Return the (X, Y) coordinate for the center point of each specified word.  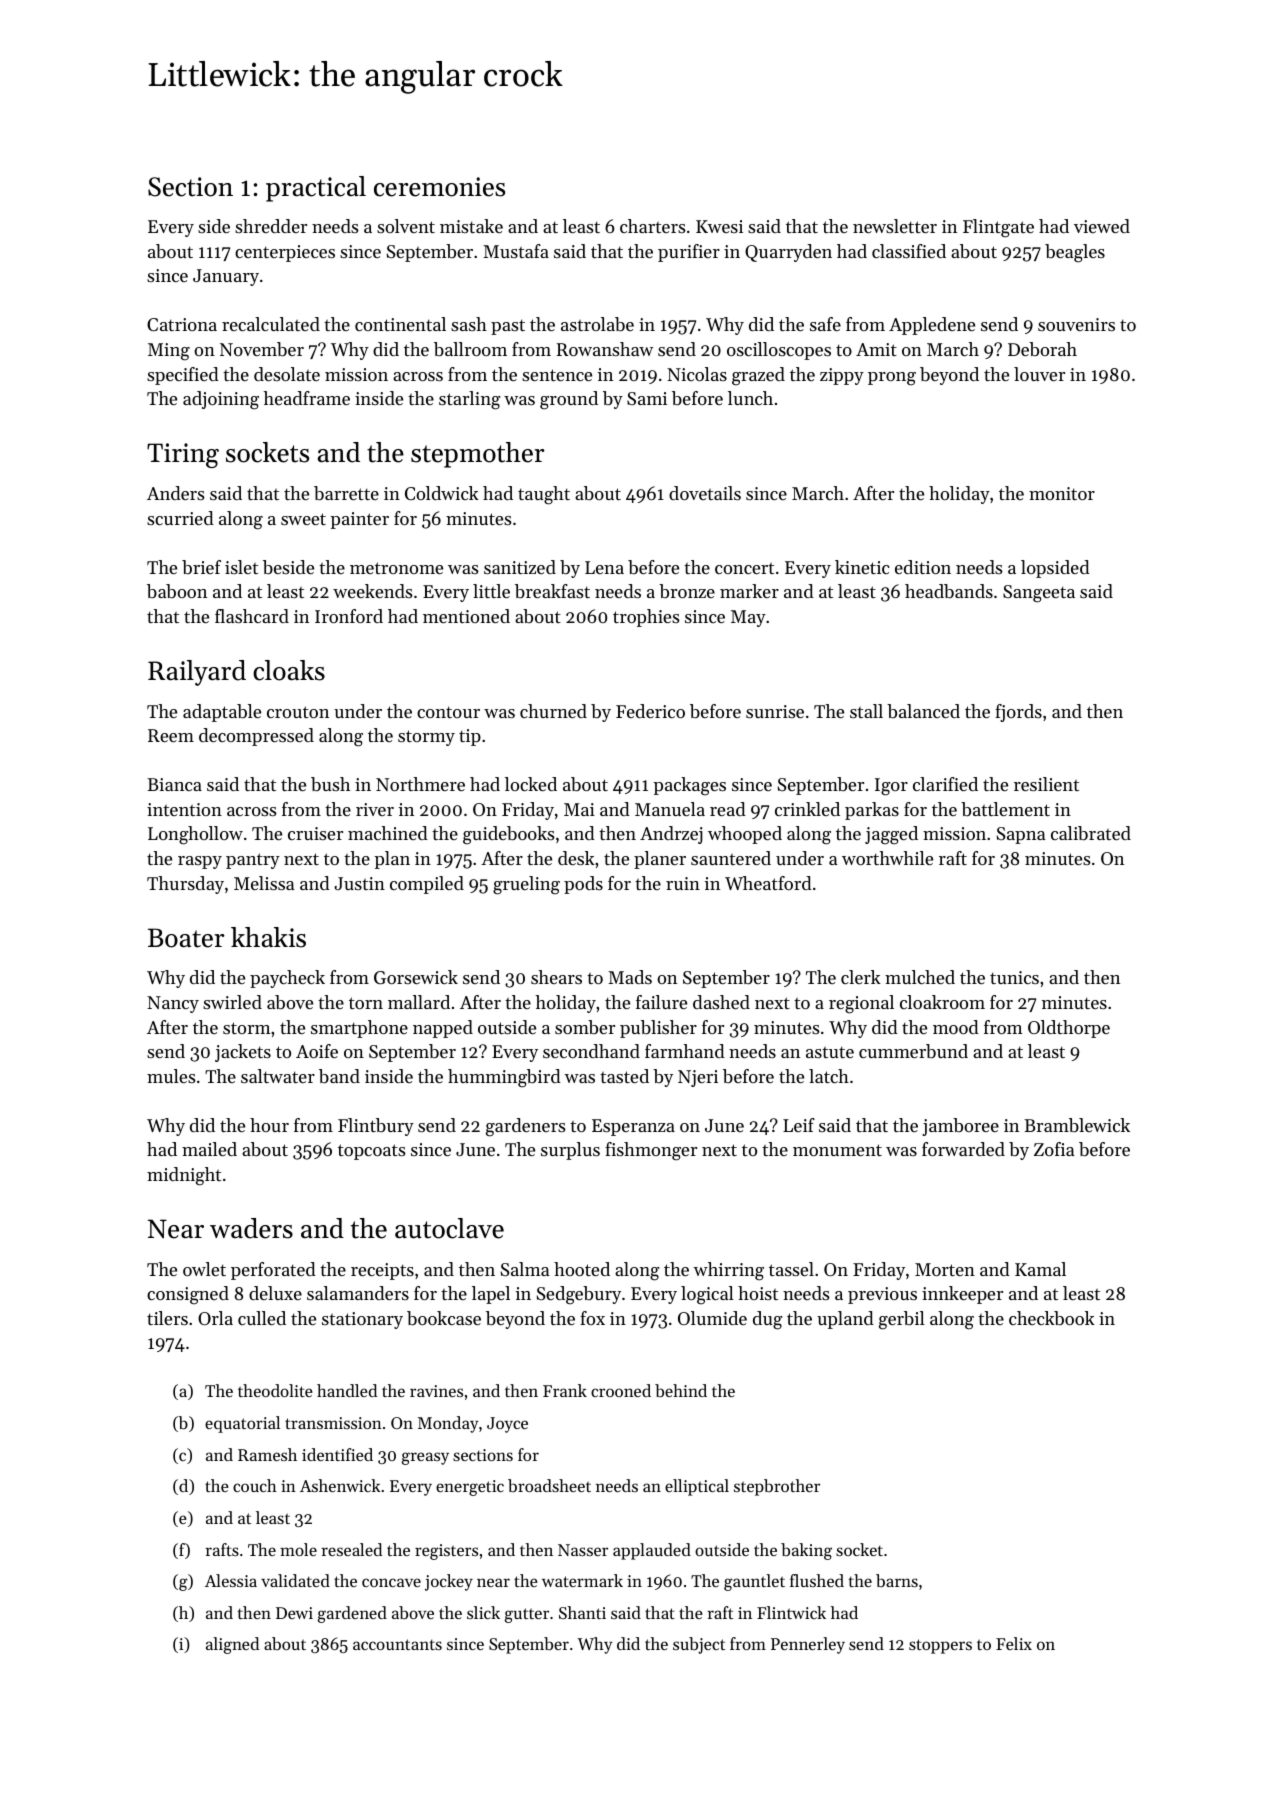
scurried (180, 518)
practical (316, 189)
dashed (721, 1002)
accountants (397, 1644)
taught (544, 495)
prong (892, 379)
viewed (1102, 226)
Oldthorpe (1069, 1029)
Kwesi (719, 226)
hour (269, 1125)
